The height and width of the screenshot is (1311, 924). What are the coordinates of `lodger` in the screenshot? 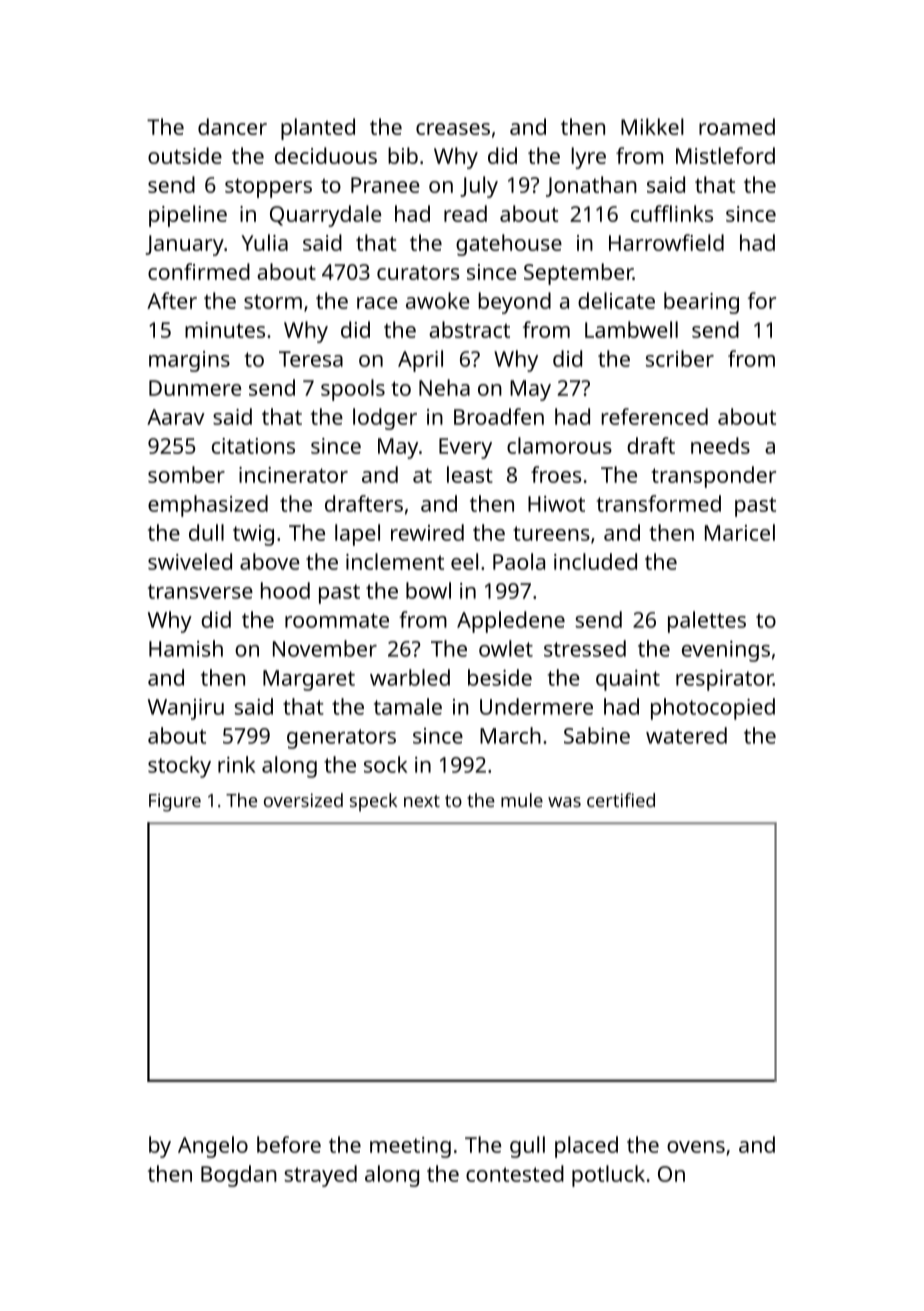 It's located at (385, 419).
